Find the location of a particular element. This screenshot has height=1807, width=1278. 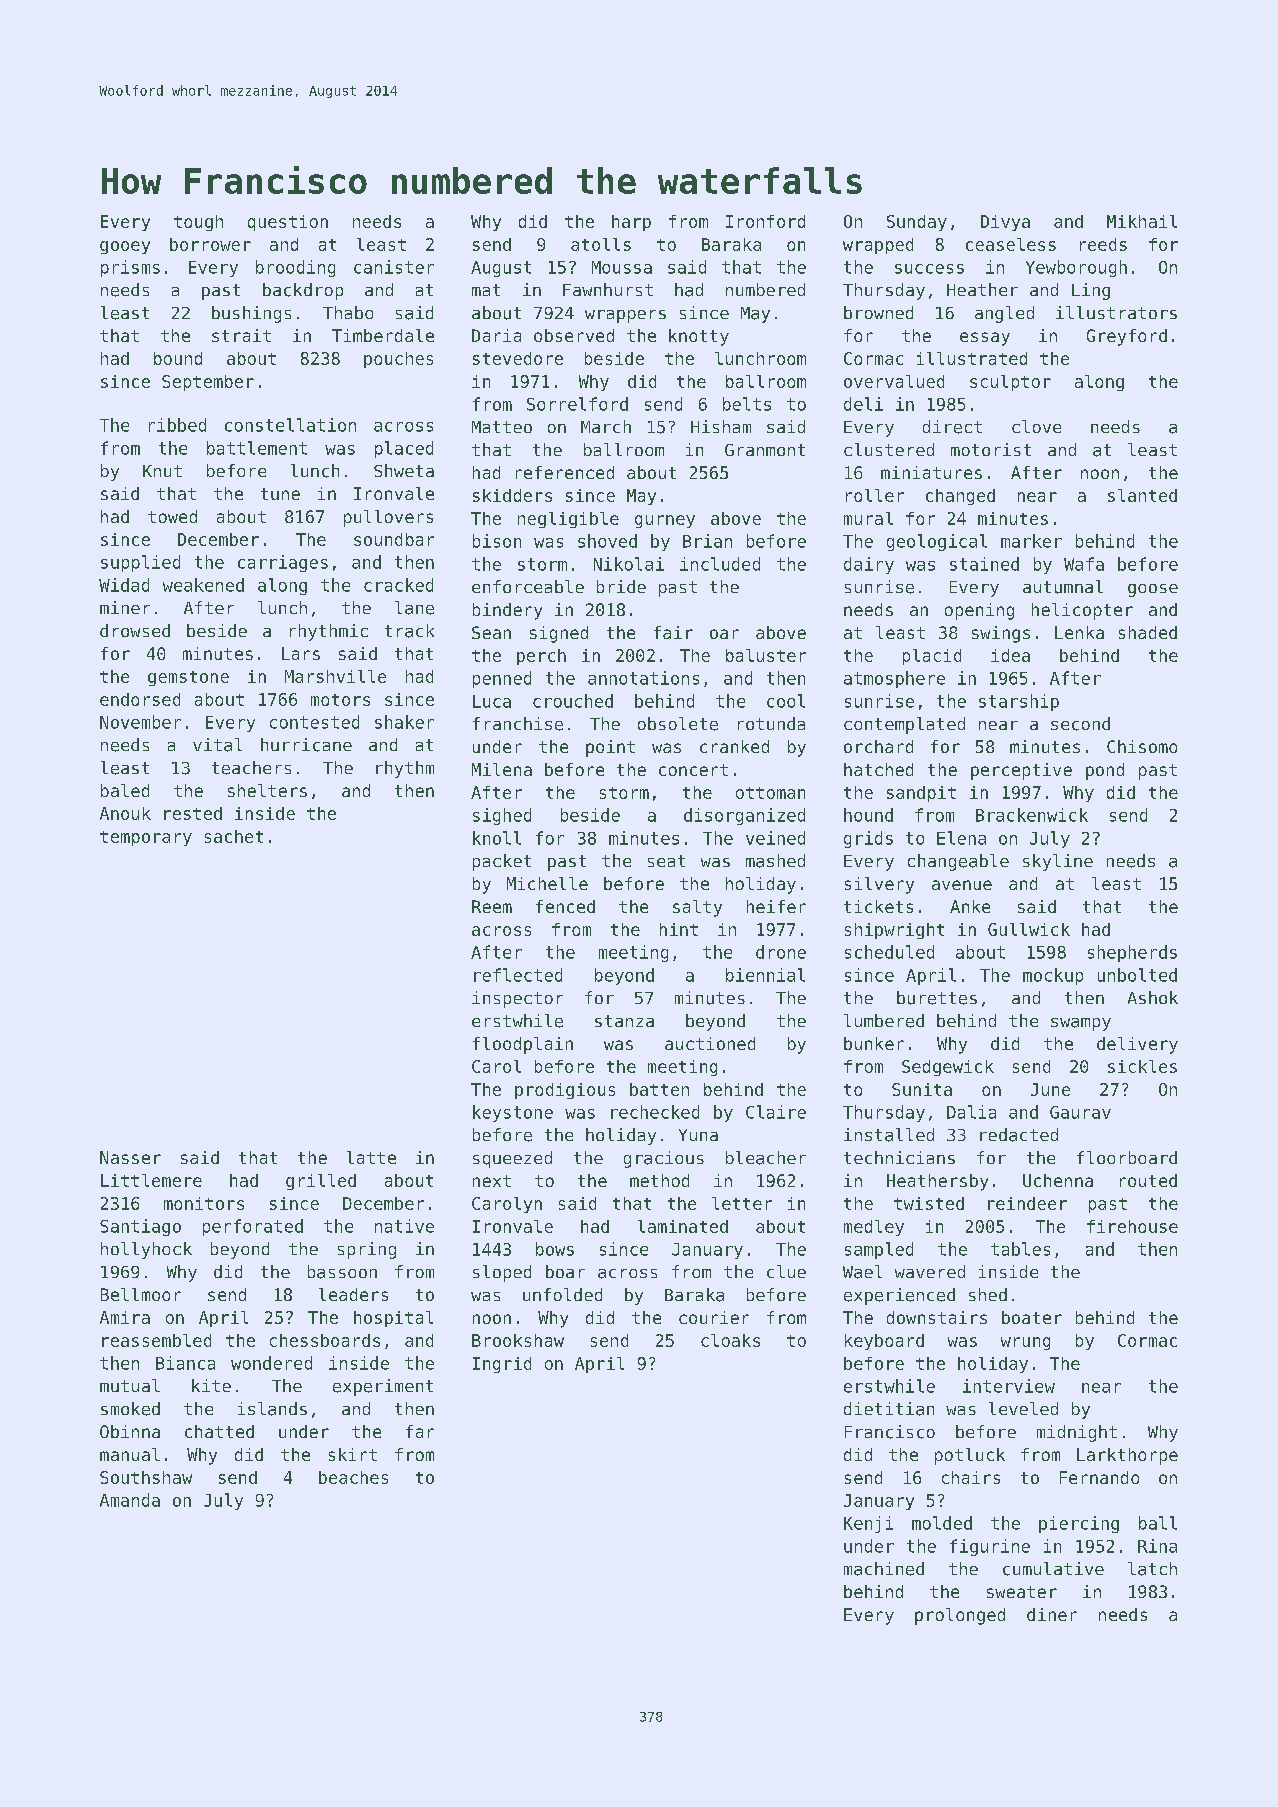

beaches is located at coordinates (353, 1477).
